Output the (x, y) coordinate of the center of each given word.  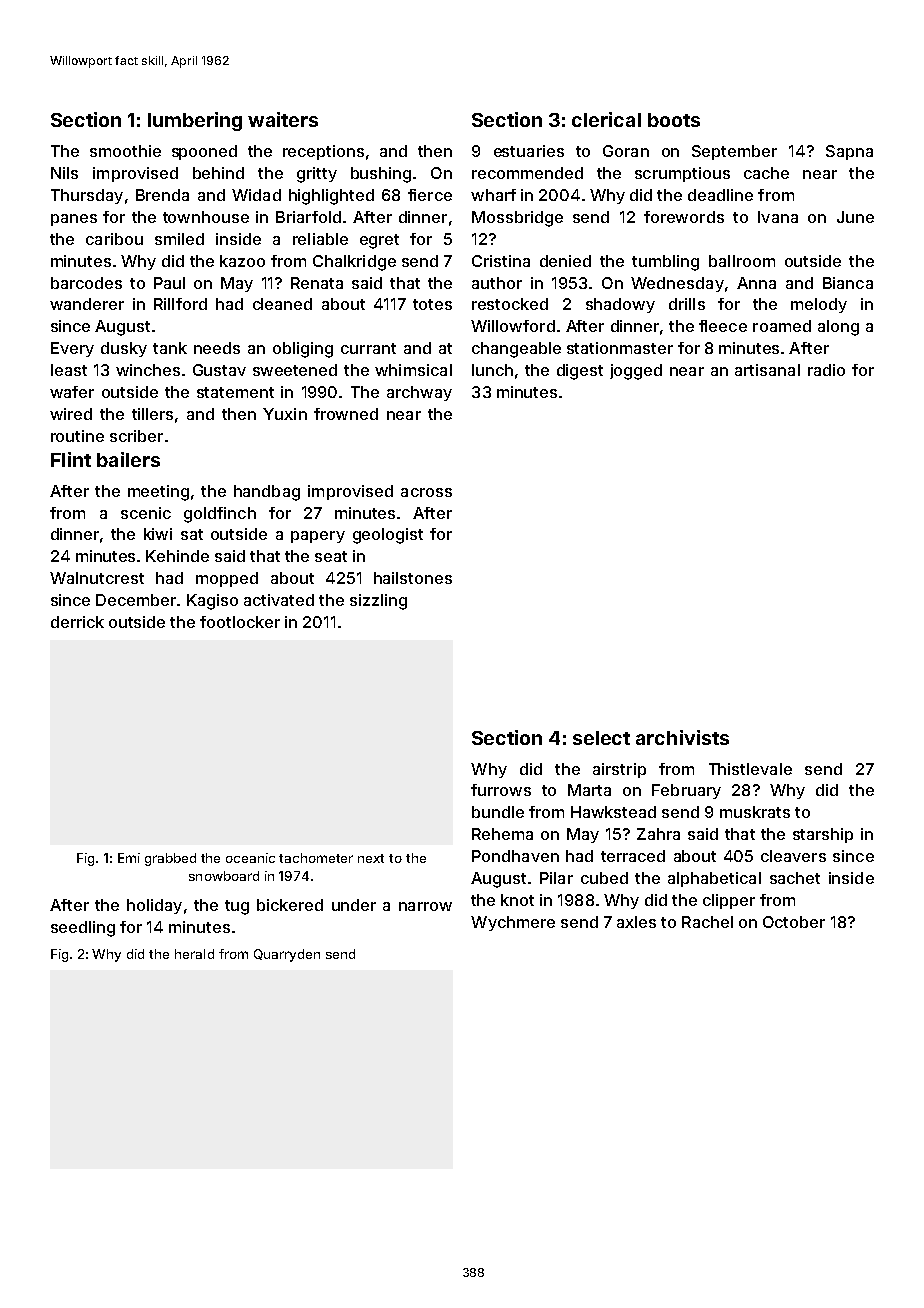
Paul (169, 283)
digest (580, 372)
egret (379, 241)
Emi (129, 858)
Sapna (849, 152)
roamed (782, 326)
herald (194, 954)
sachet (795, 878)
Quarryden (287, 955)
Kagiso (212, 602)
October (794, 922)
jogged (636, 372)
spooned (204, 152)
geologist (388, 536)
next (371, 858)
